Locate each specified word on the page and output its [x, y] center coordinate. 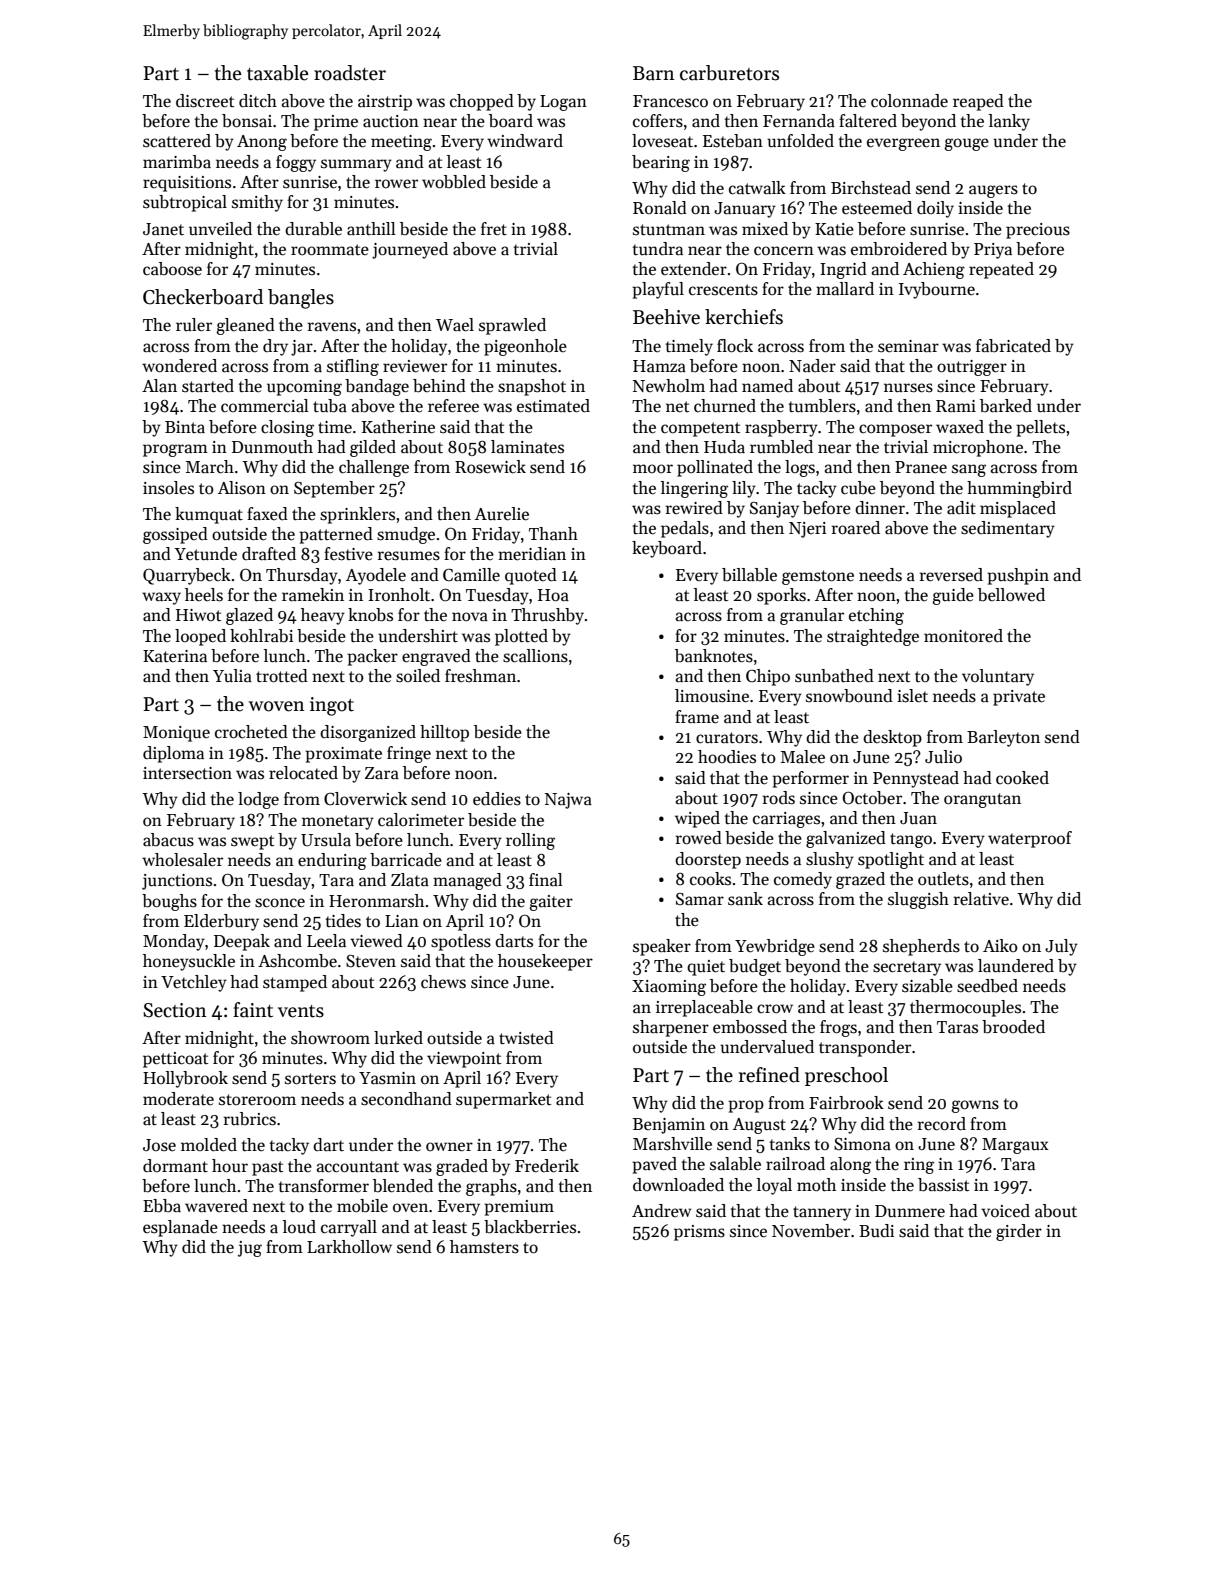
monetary [338, 822]
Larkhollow [349, 1247]
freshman [480, 676]
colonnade [909, 101]
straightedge [873, 637]
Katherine [398, 427]
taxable [277, 73]
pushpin [1018, 576]
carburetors [729, 73]
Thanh [553, 534]
